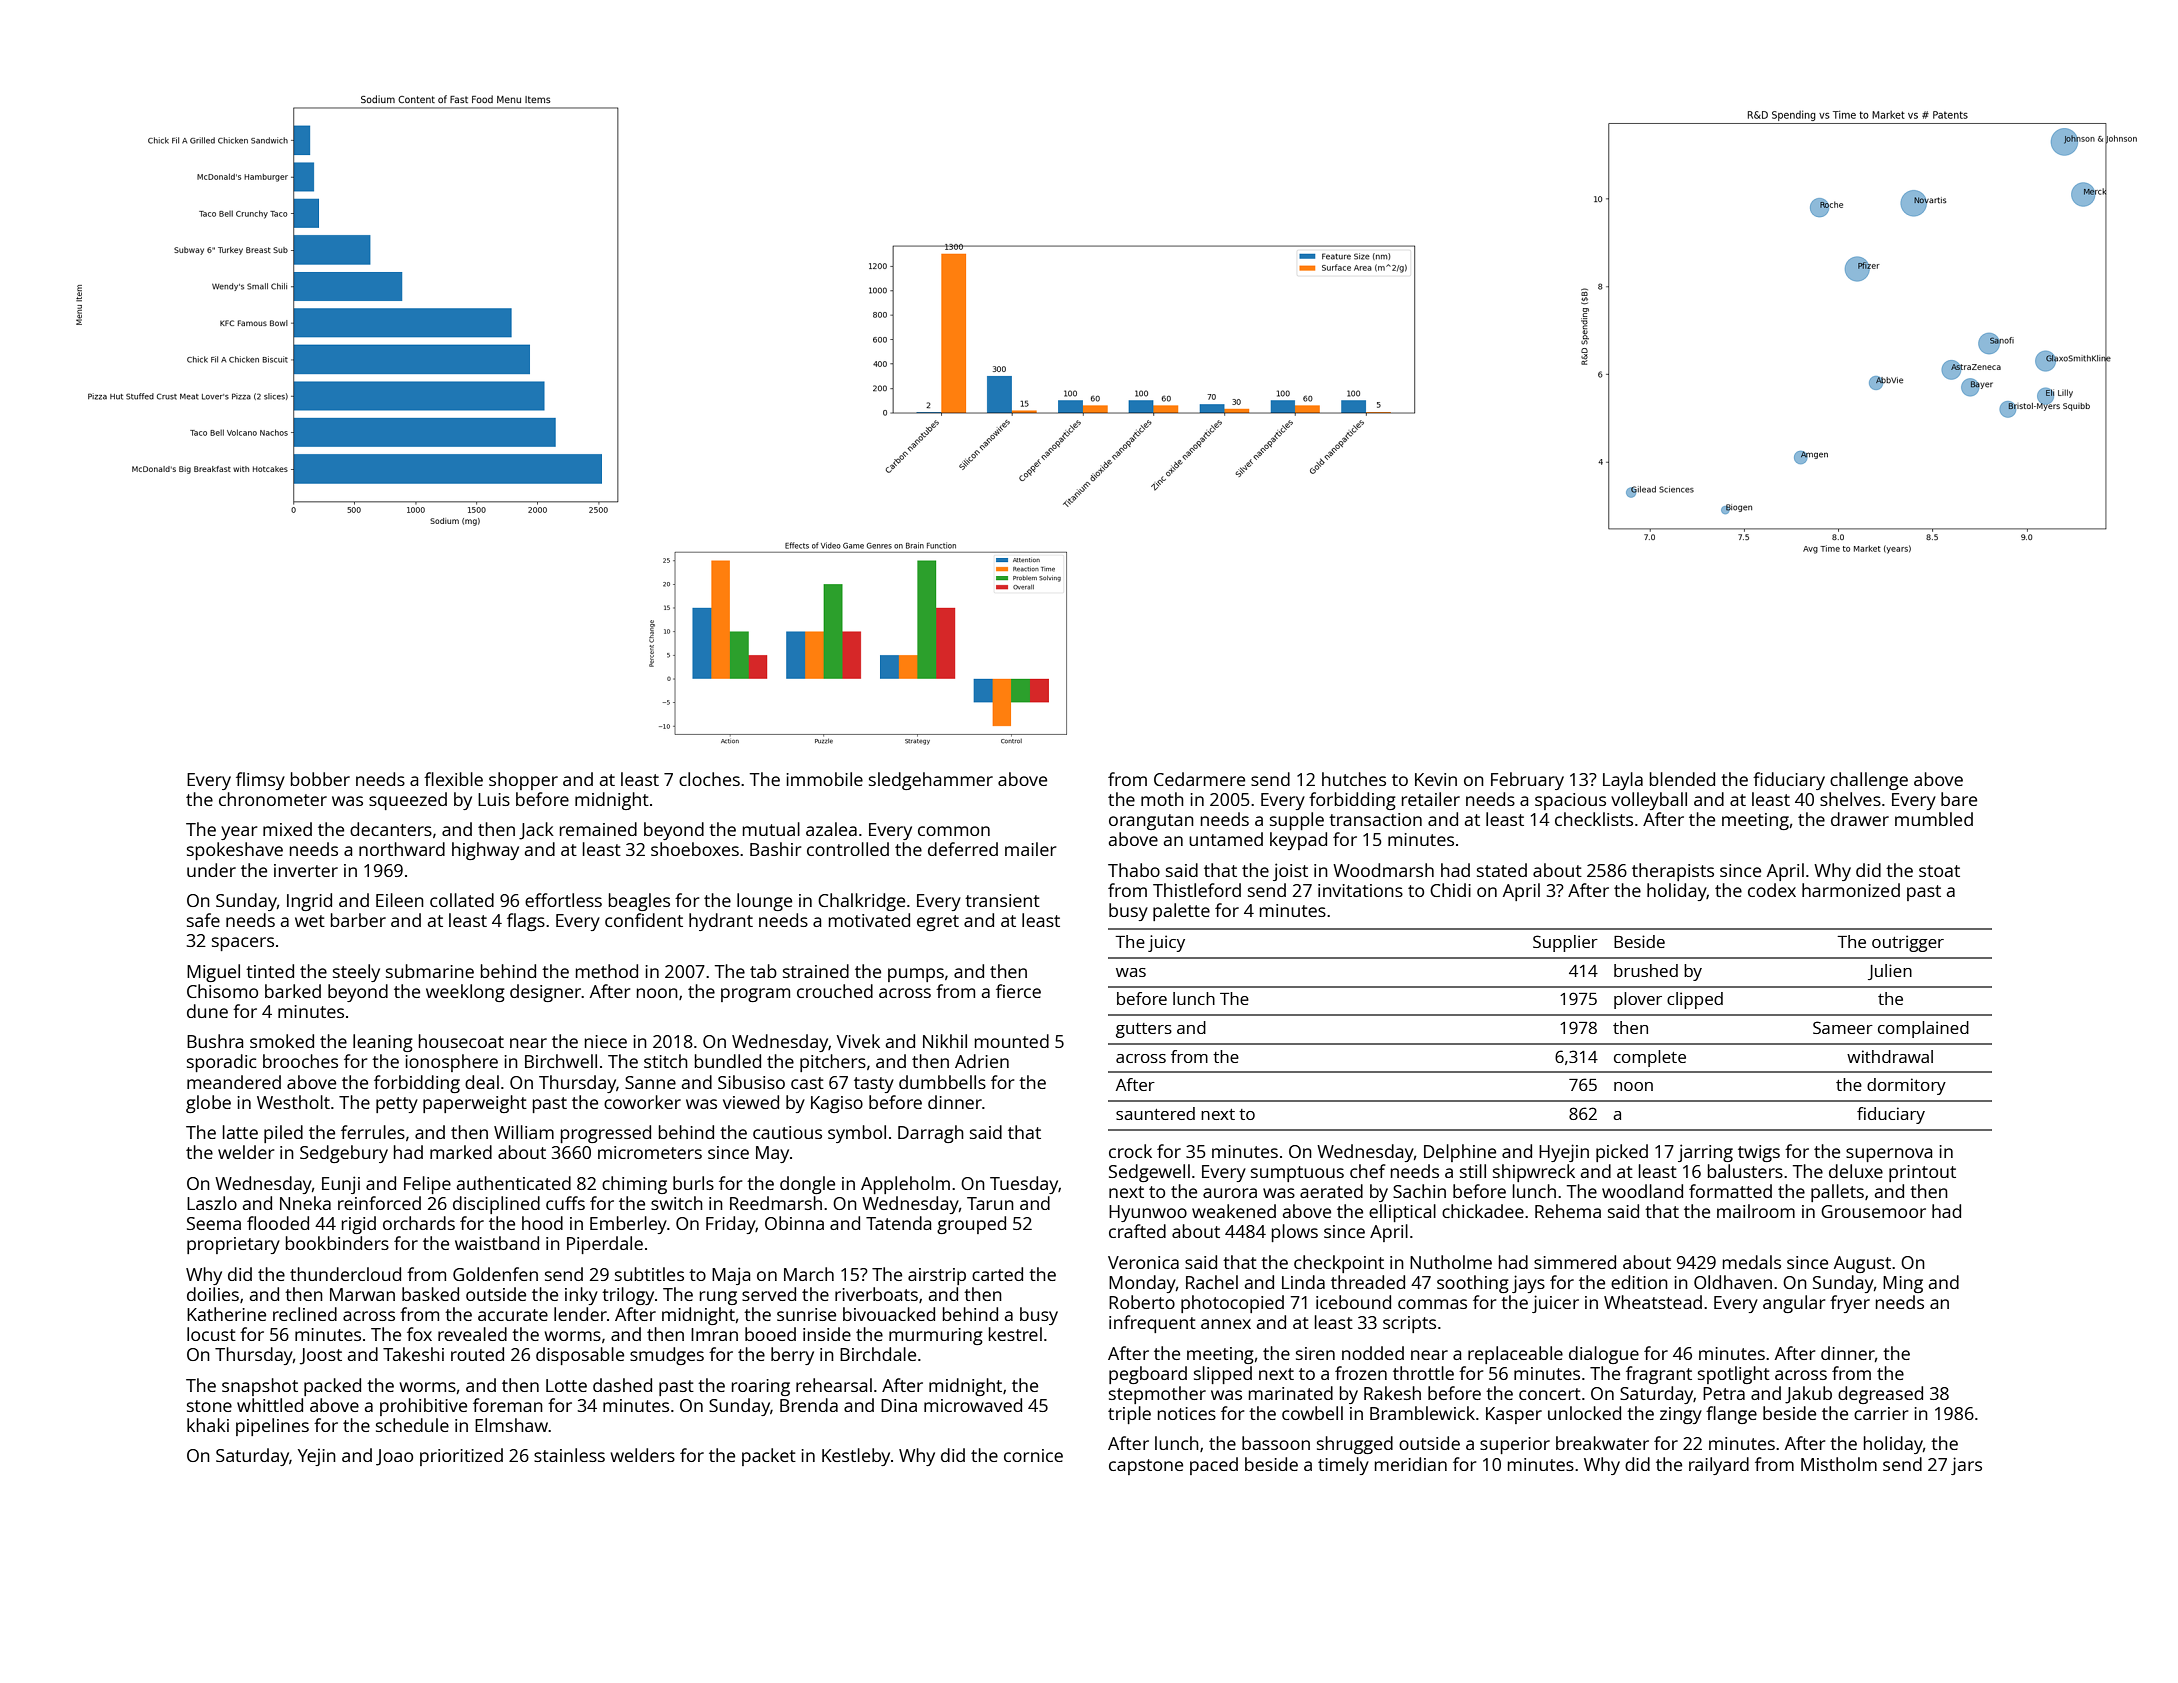 This document has width=2178, height=1683. What do you see at coordinates (453, 779) in the document?
I see `flexible` at bounding box center [453, 779].
